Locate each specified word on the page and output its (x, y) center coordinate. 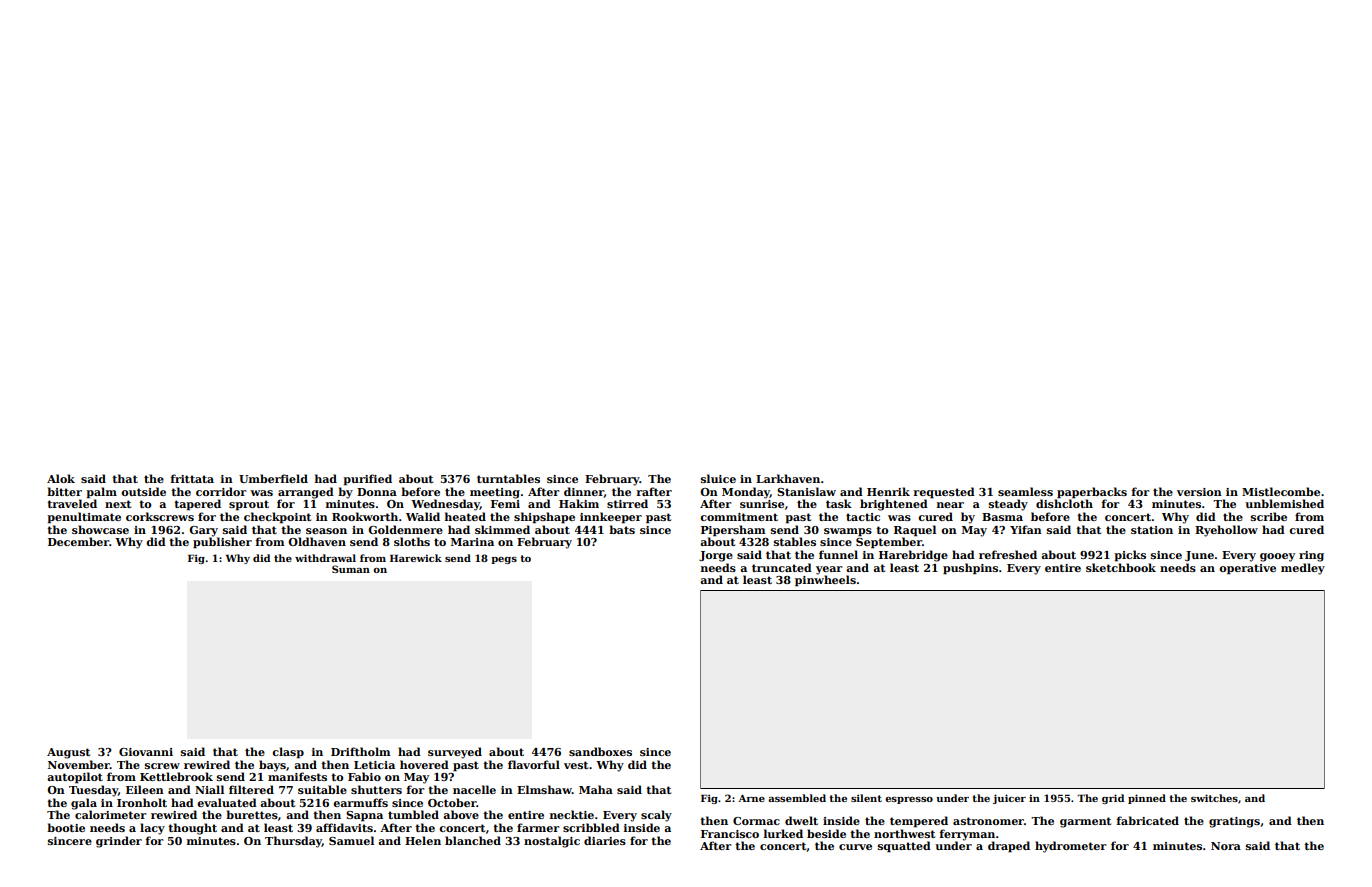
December (78, 541)
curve (855, 847)
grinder (119, 842)
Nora (1226, 846)
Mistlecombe (1281, 491)
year (829, 570)
